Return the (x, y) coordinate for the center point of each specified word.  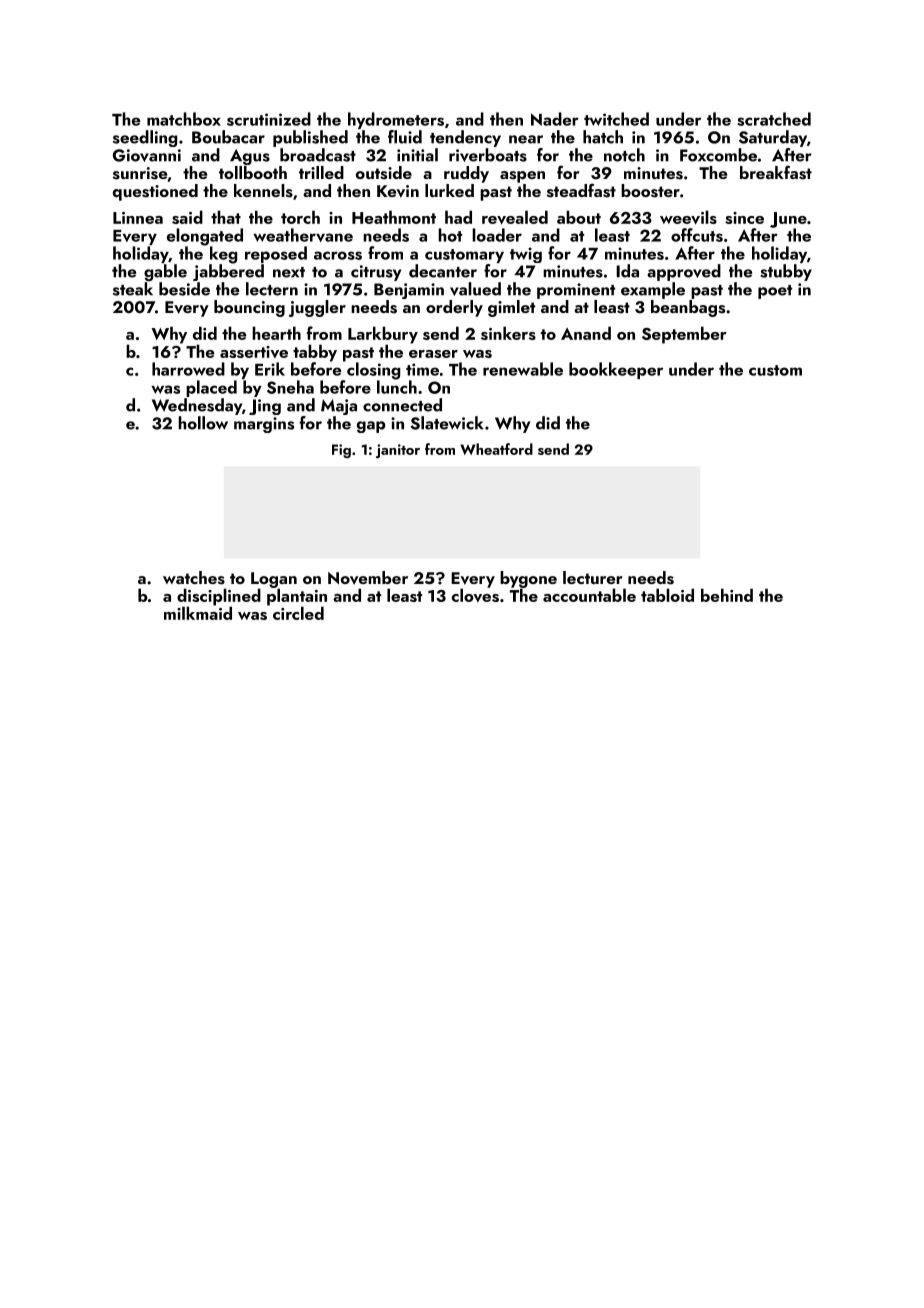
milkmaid (198, 613)
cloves (475, 595)
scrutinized (269, 119)
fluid (405, 137)
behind (727, 595)
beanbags (688, 308)
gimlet (511, 308)
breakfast (776, 172)
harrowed (188, 369)
